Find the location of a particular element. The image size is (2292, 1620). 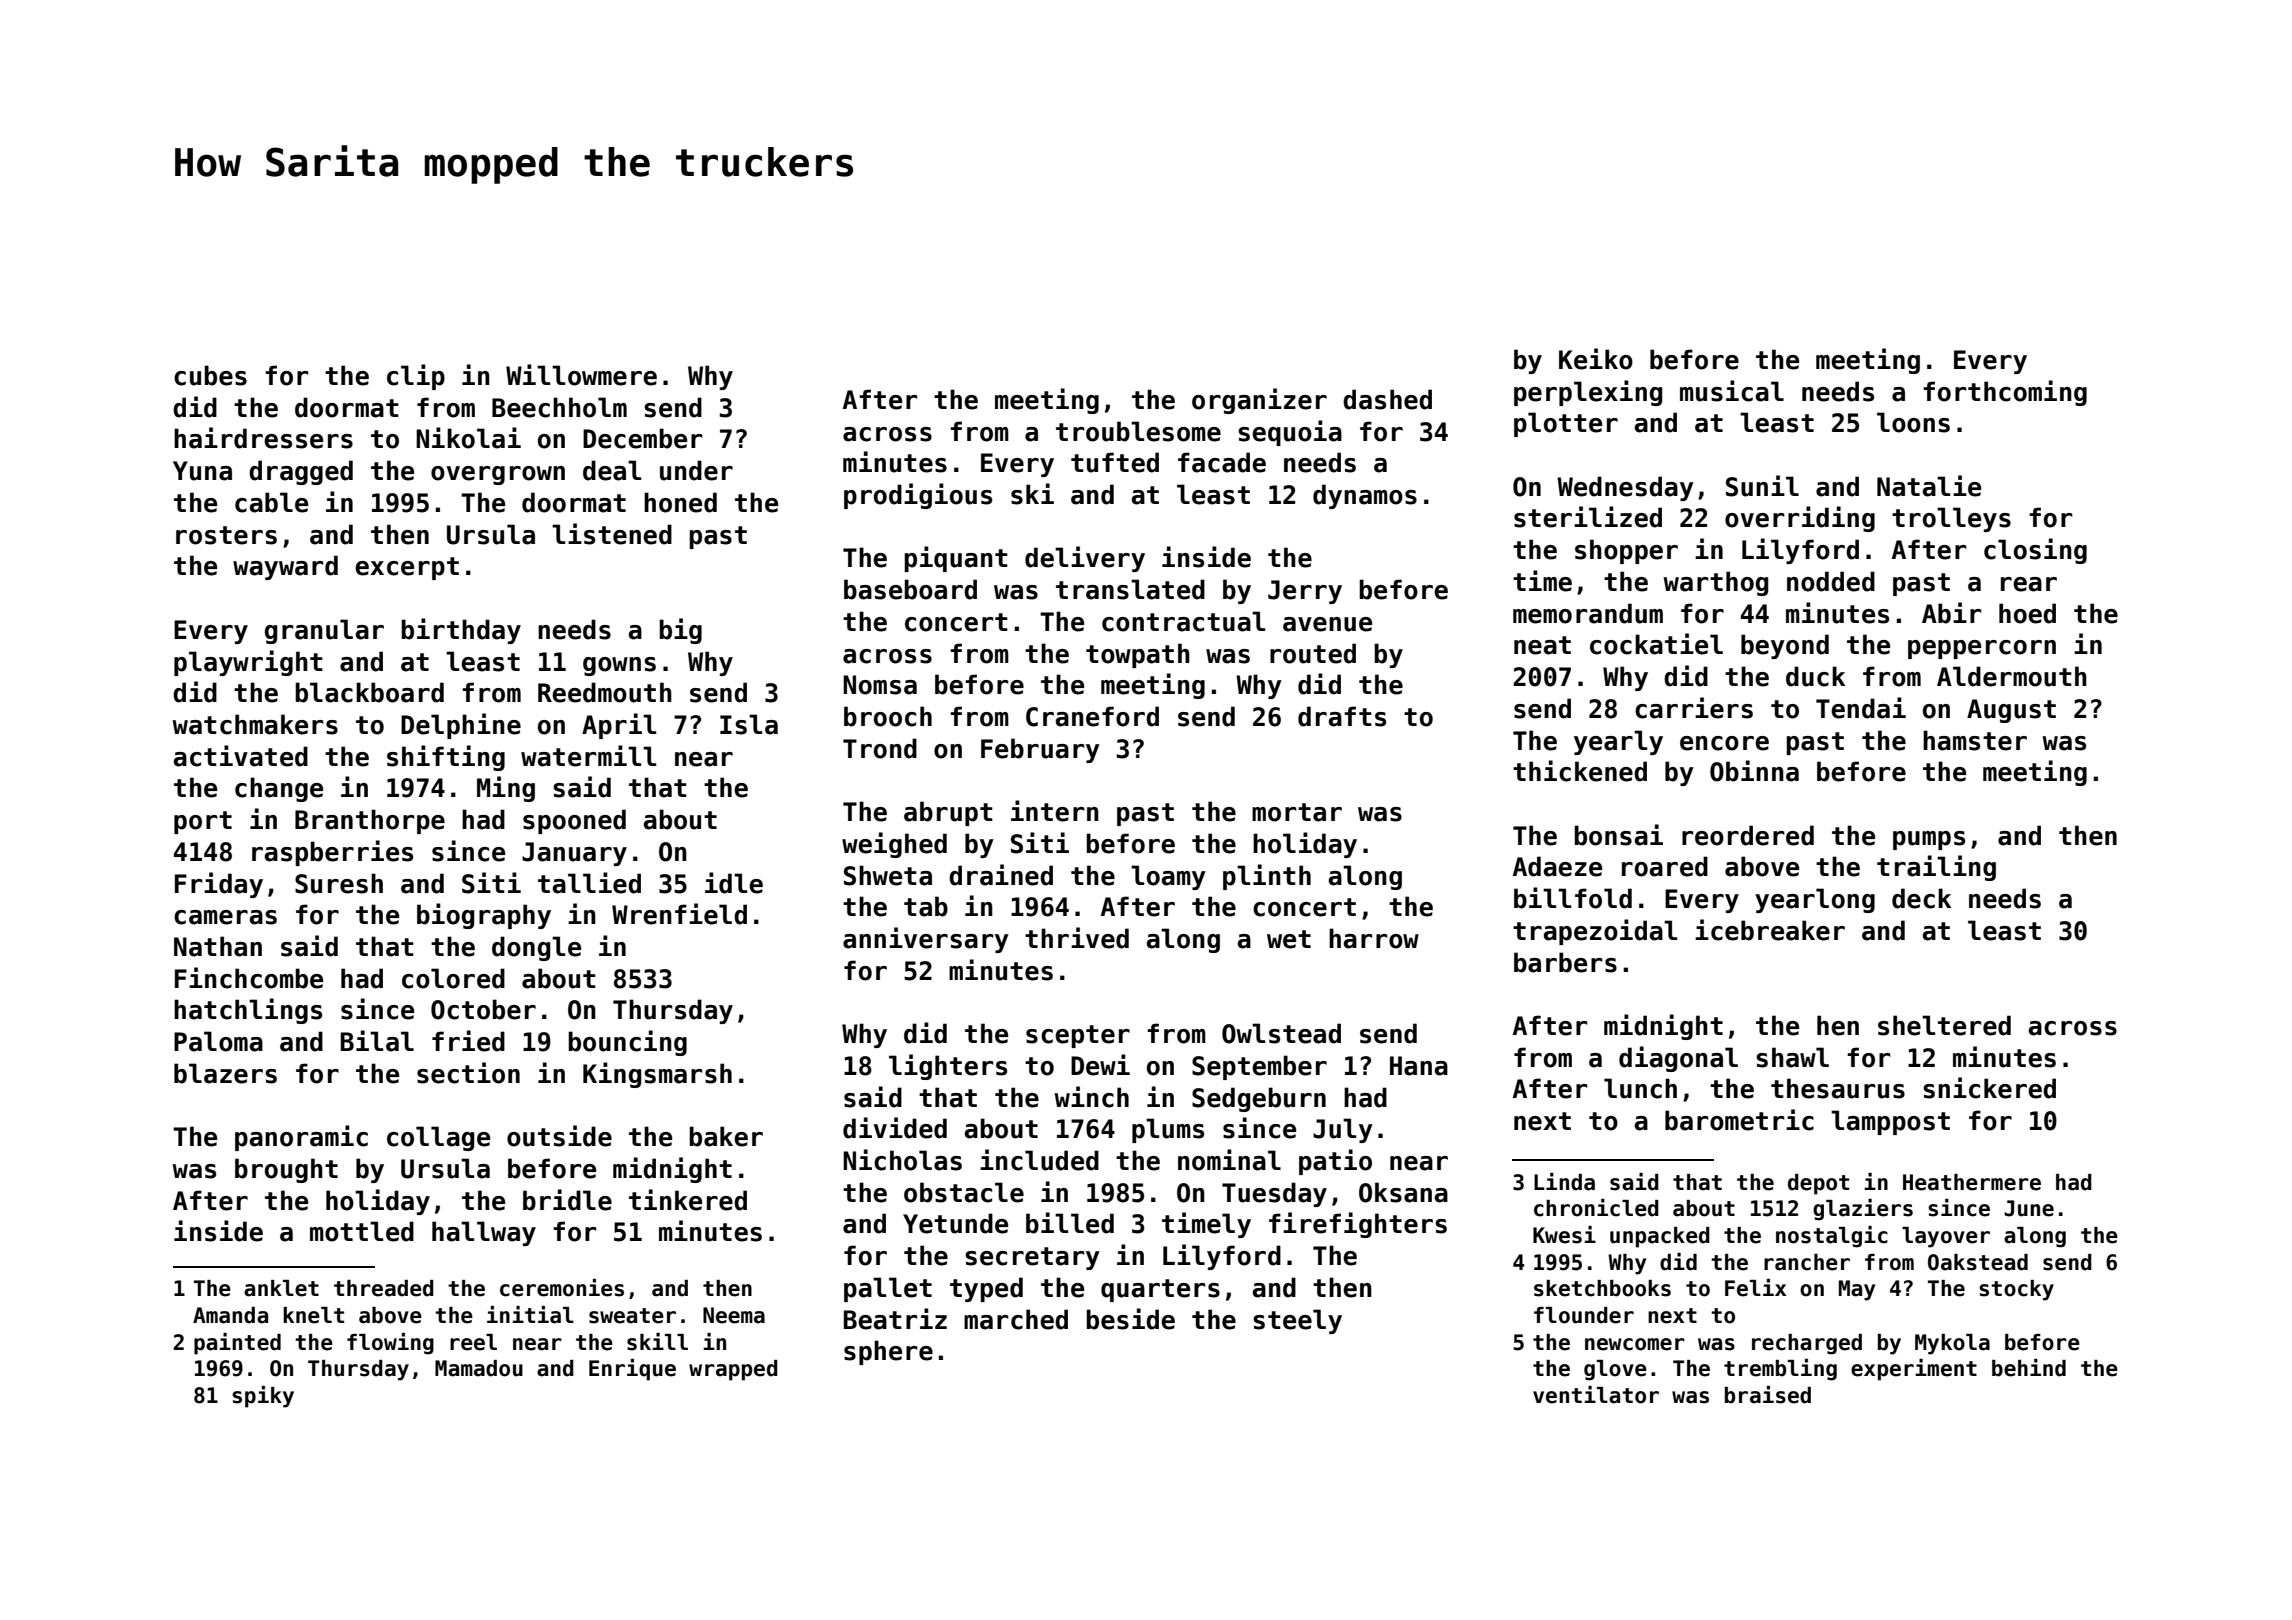

Willowmere is located at coordinates (581, 375).
